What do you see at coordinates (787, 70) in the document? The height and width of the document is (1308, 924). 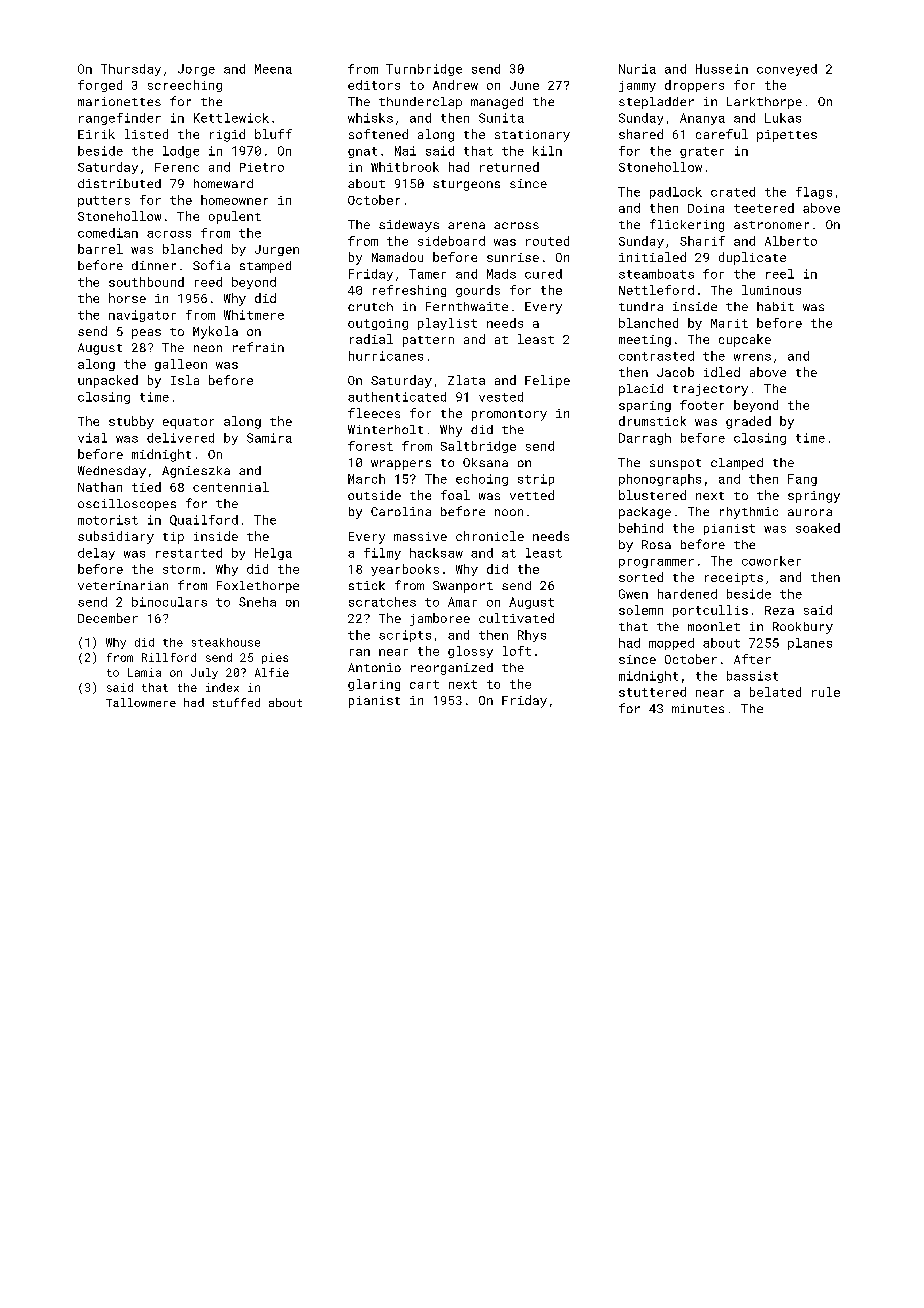 I see `conveyed` at bounding box center [787, 70].
